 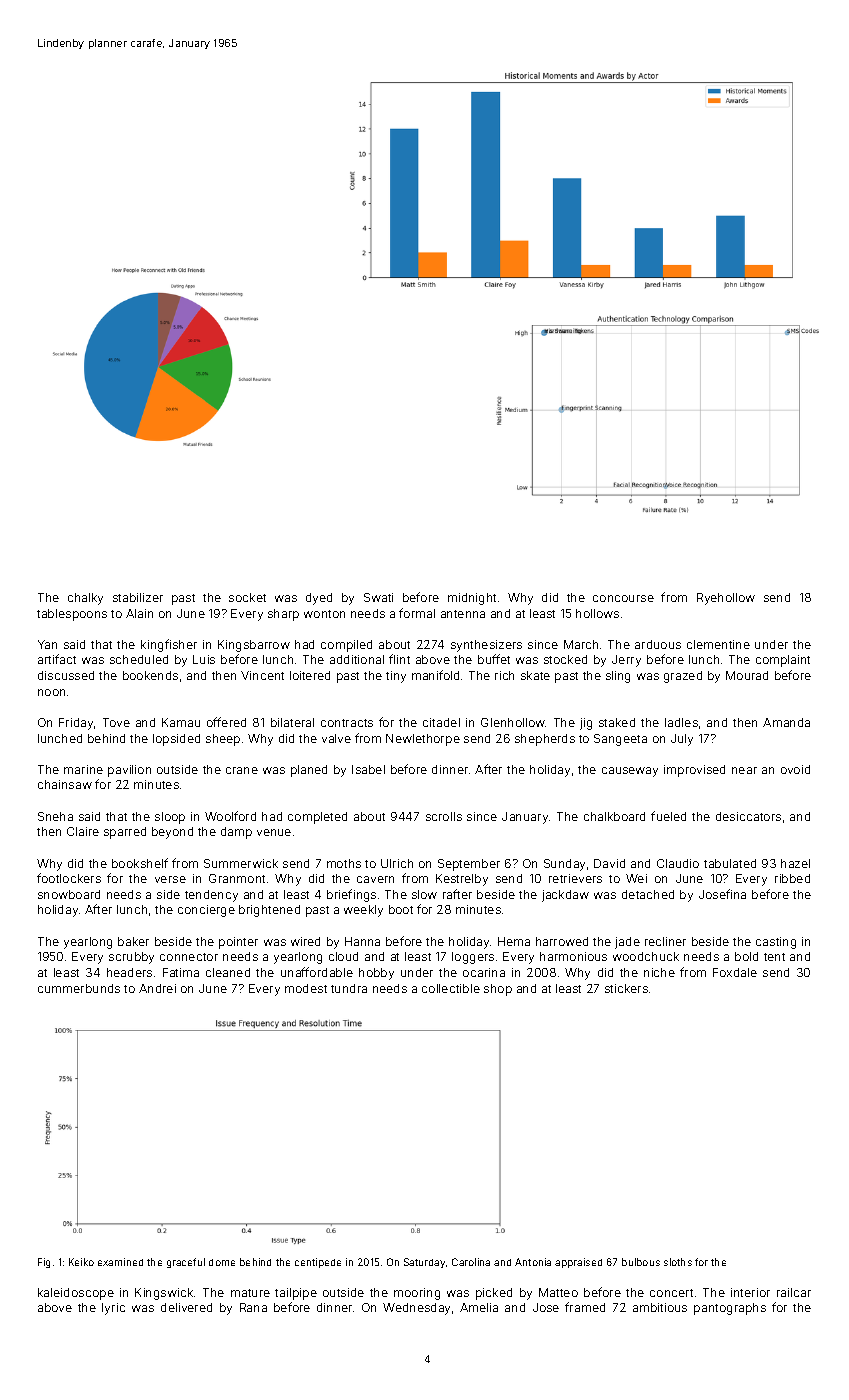 I want to click on David, so click(x=609, y=863).
